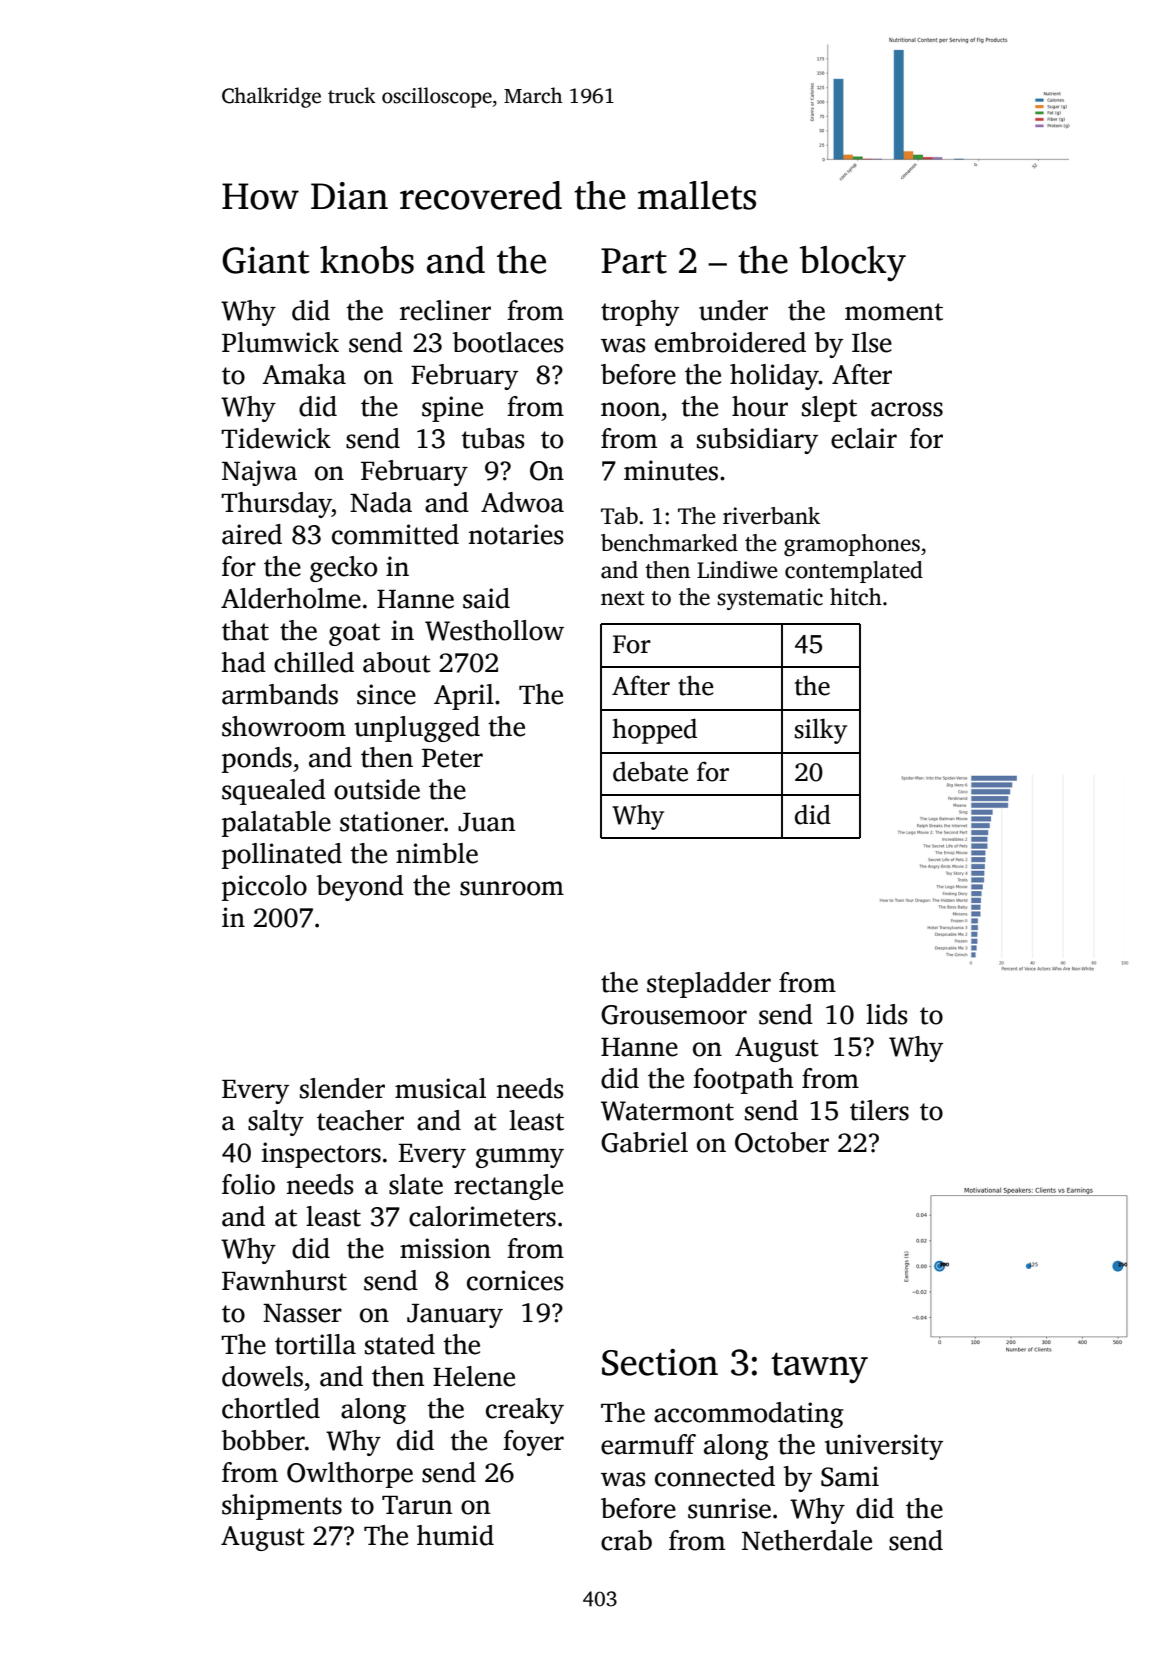  Describe the element at coordinates (264, 888) in the screenshot. I see `piccolo` at that location.
